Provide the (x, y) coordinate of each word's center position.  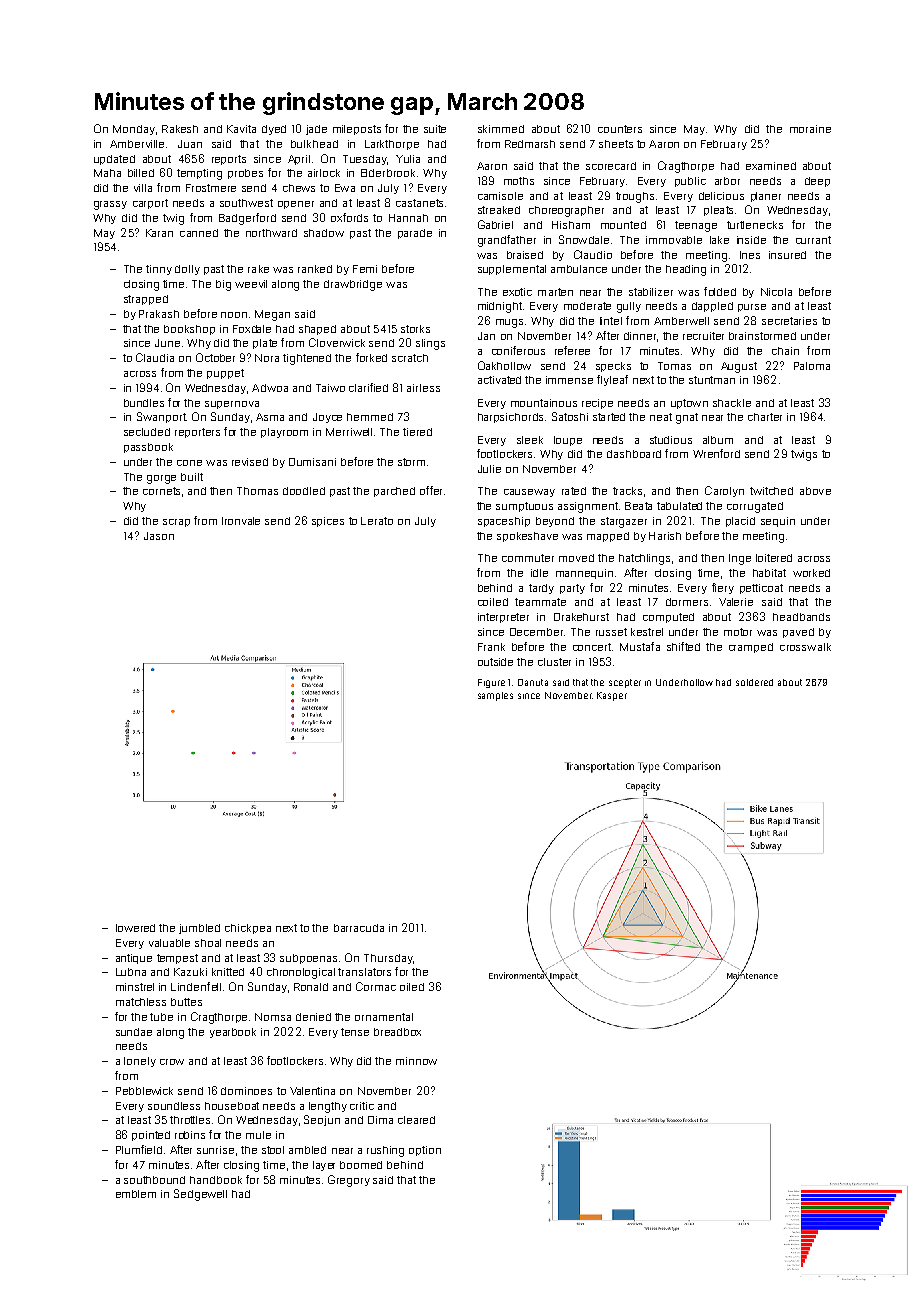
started (609, 417)
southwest (246, 203)
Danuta (533, 682)
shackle (732, 403)
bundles (144, 403)
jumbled (199, 929)
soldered (754, 682)
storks (415, 329)
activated (499, 380)
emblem (136, 1194)
